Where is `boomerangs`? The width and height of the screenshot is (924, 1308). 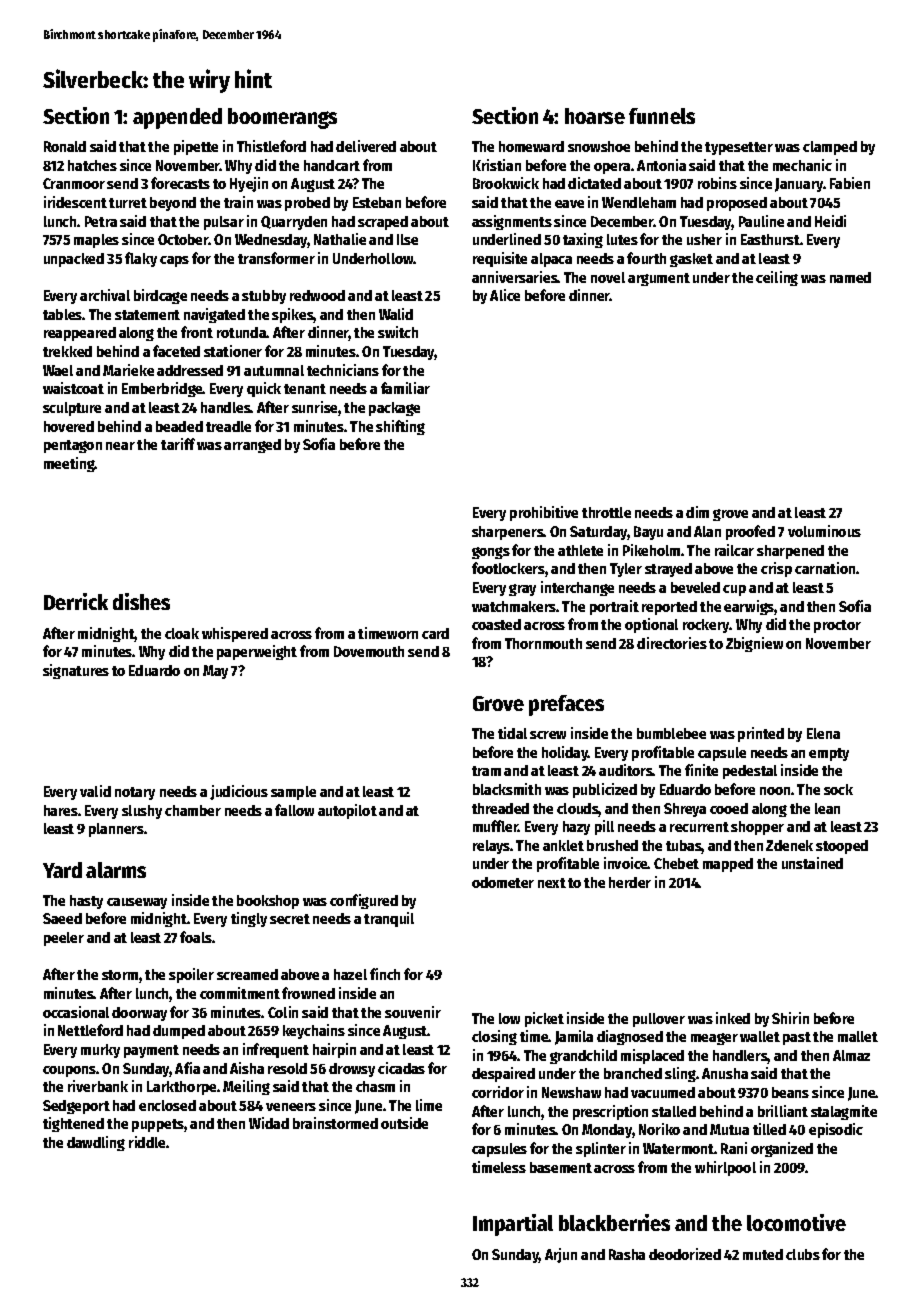 boomerangs is located at coordinates (282, 118).
